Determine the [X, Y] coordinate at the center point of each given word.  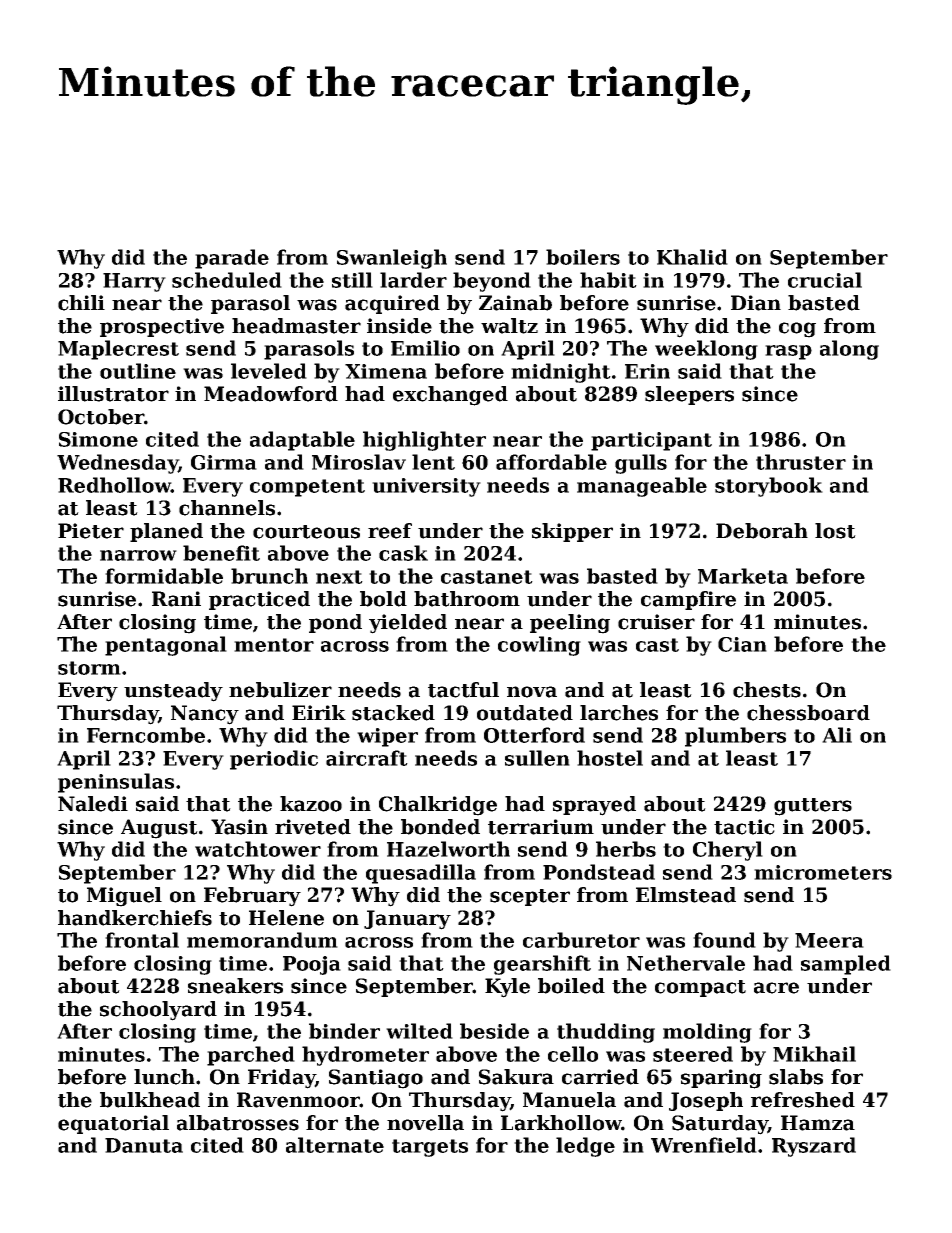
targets [430, 1148]
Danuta [144, 1145]
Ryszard [814, 1147]
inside [399, 326]
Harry [134, 282]
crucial [825, 280]
